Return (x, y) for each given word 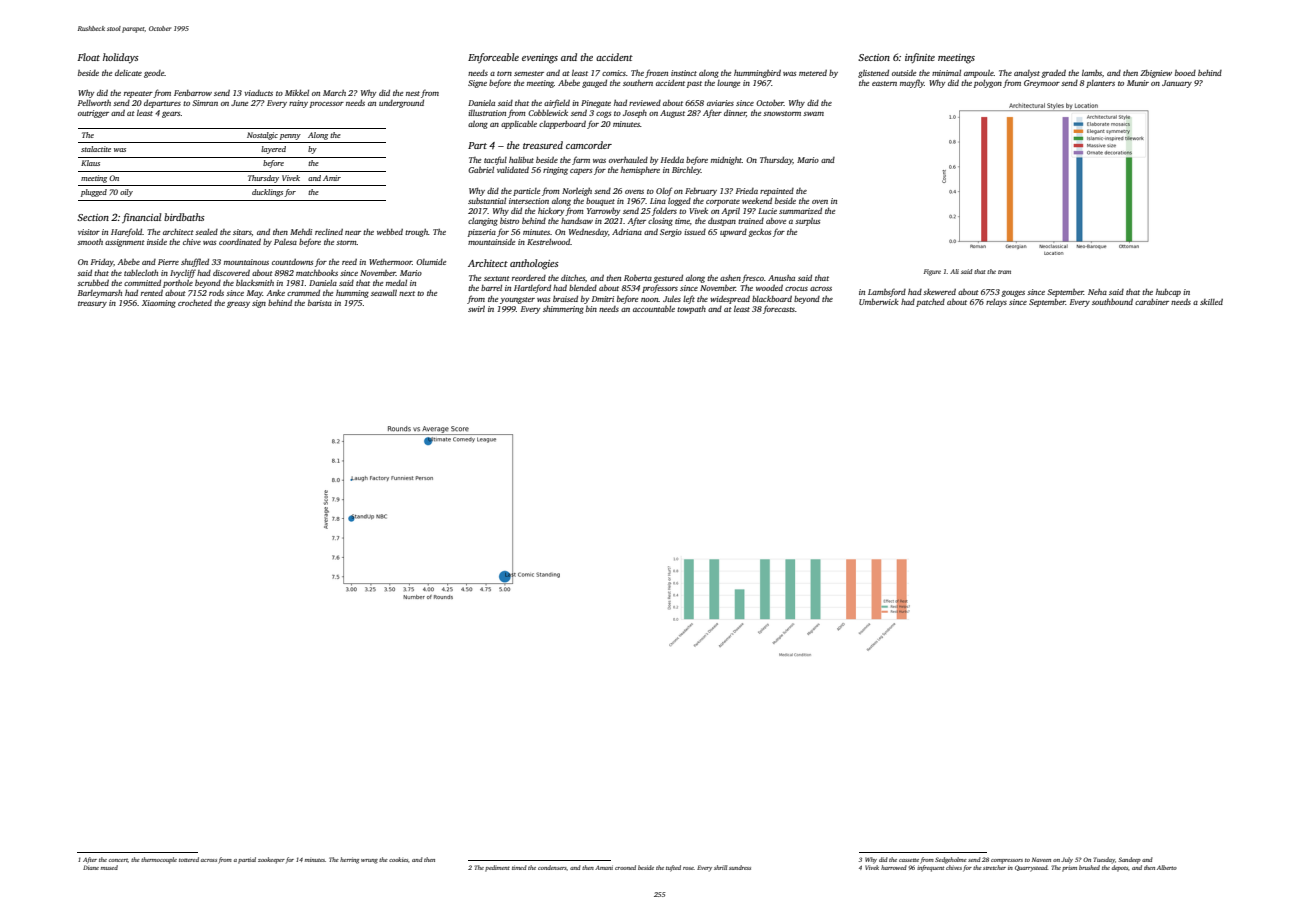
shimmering (563, 310)
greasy (238, 305)
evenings (540, 59)
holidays (121, 58)
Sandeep (1129, 860)
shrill (720, 867)
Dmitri (603, 299)
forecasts (779, 309)
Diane (91, 867)
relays (996, 303)
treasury (92, 304)
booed (1185, 73)
